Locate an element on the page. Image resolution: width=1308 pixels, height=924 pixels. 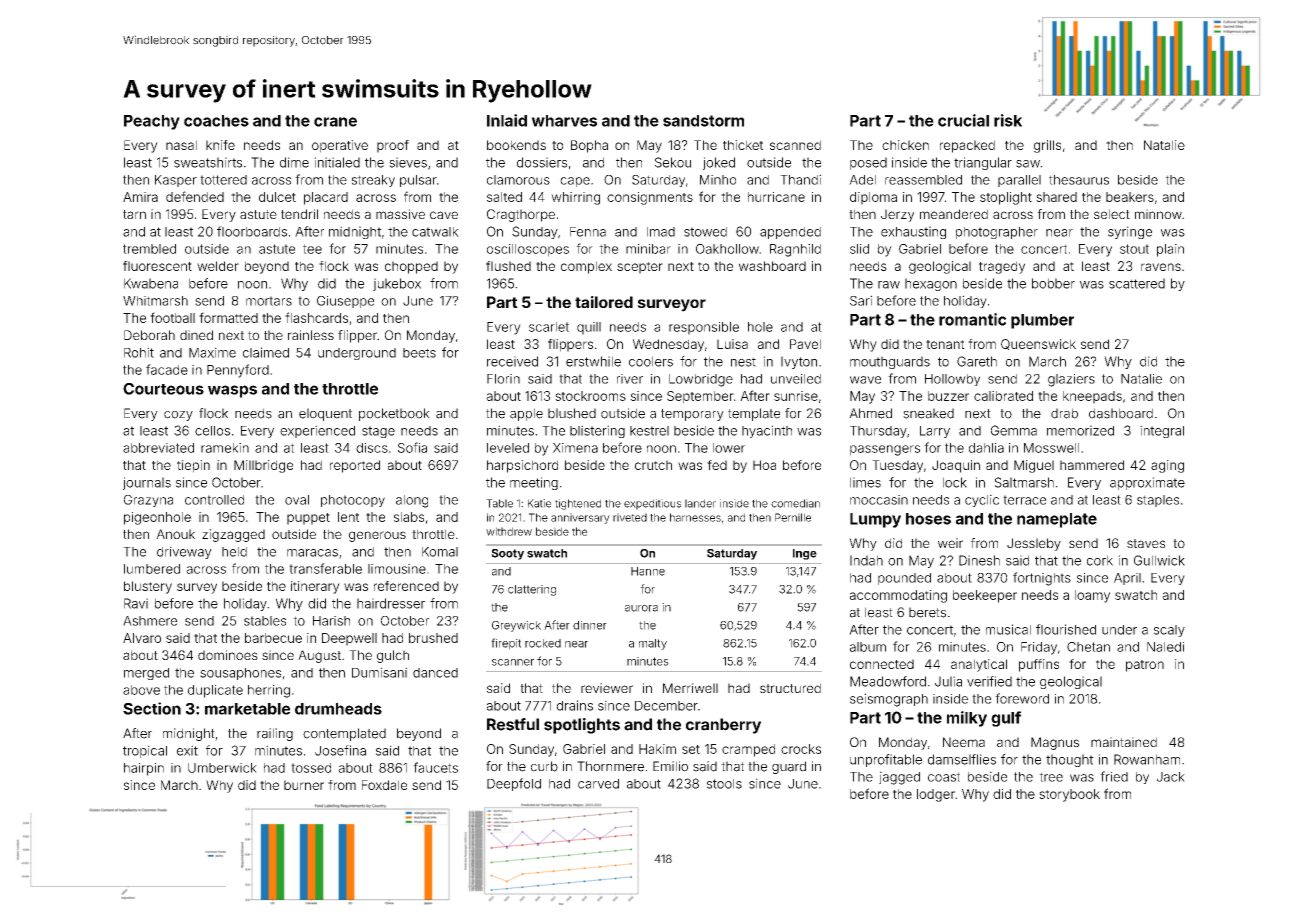
above is located at coordinates (141, 690).
